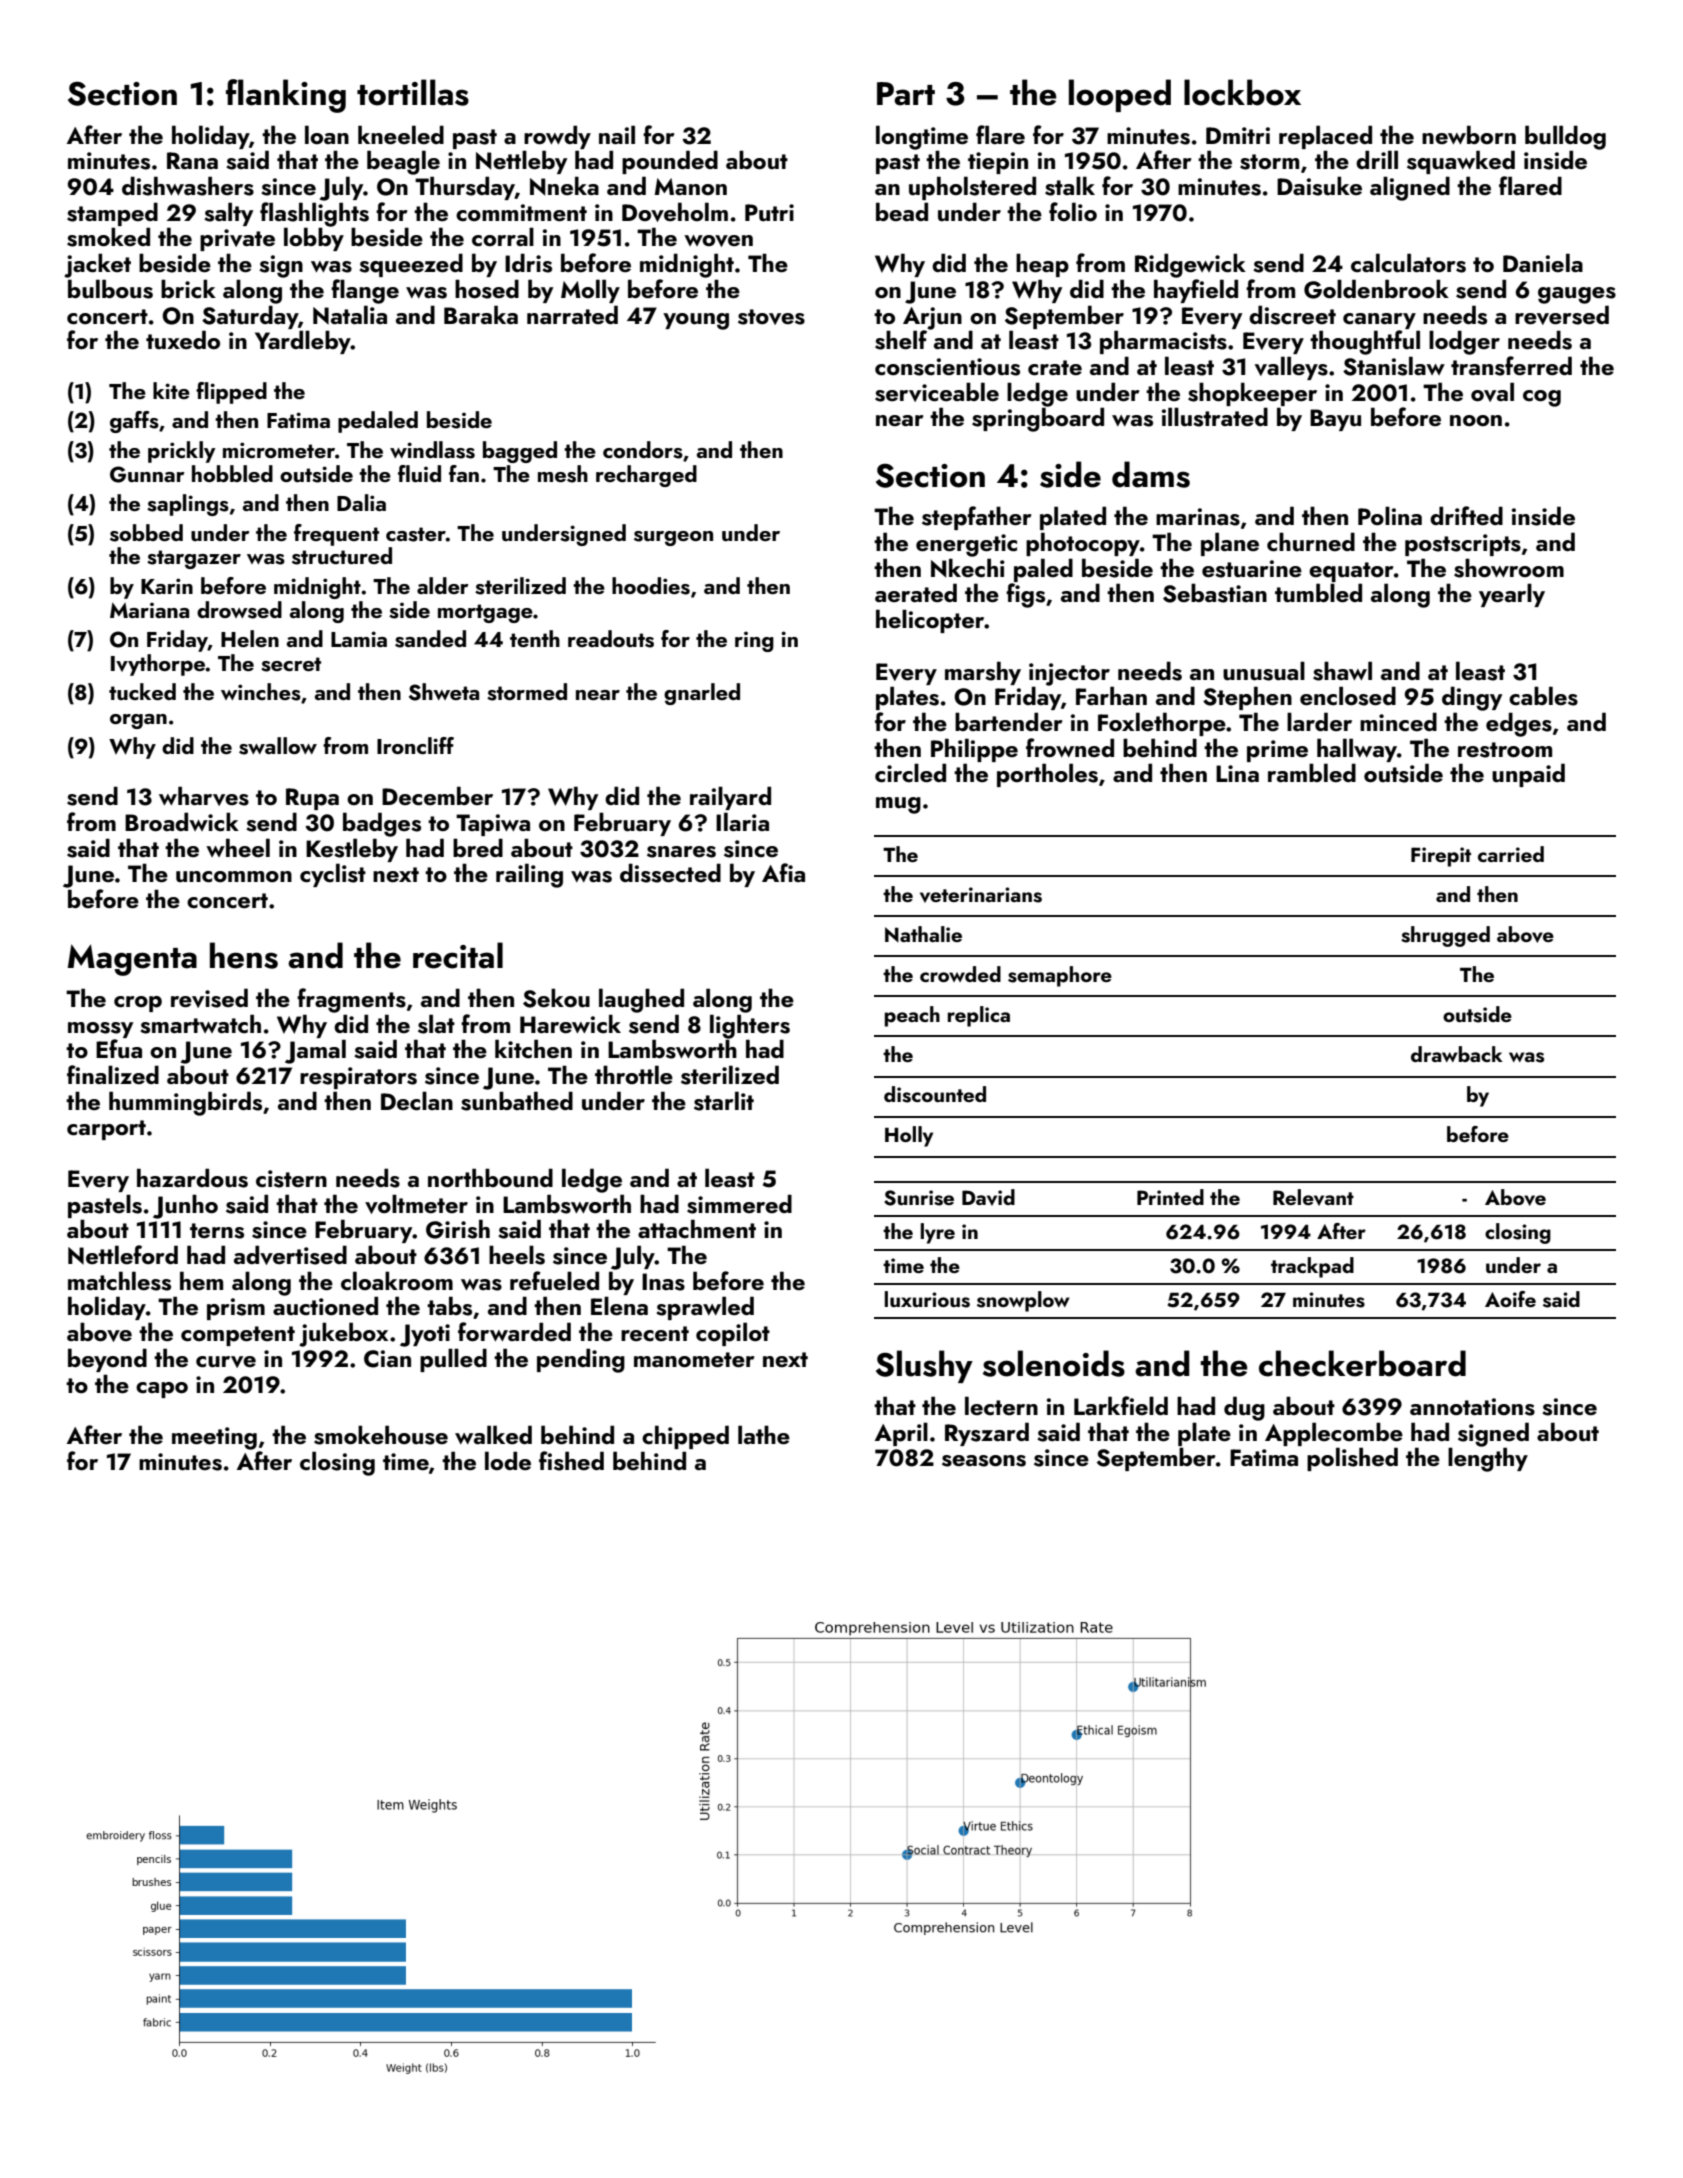  I want to click on Aoife, so click(1510, 1299).
